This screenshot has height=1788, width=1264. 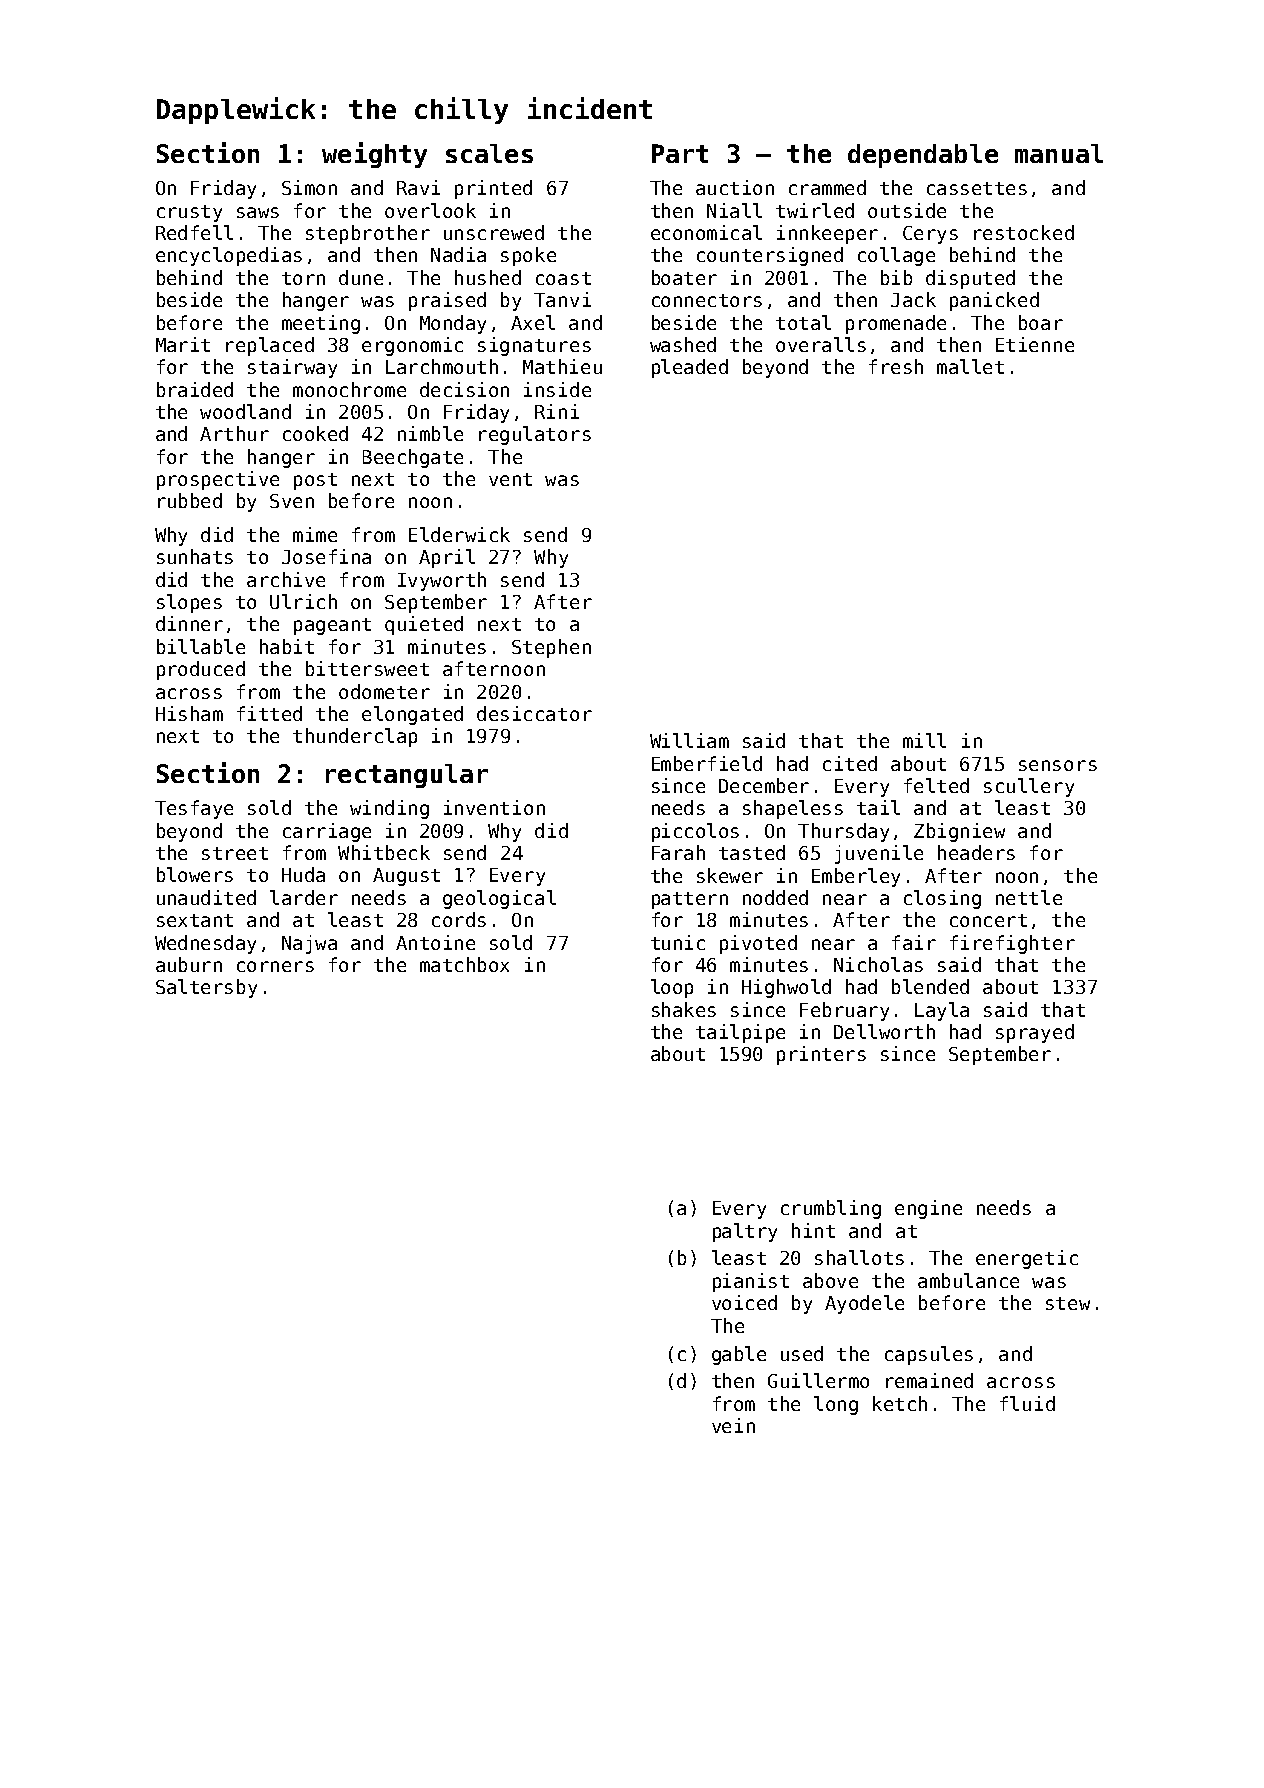 I want to click on shakes, so click(x=684, y=1009).
